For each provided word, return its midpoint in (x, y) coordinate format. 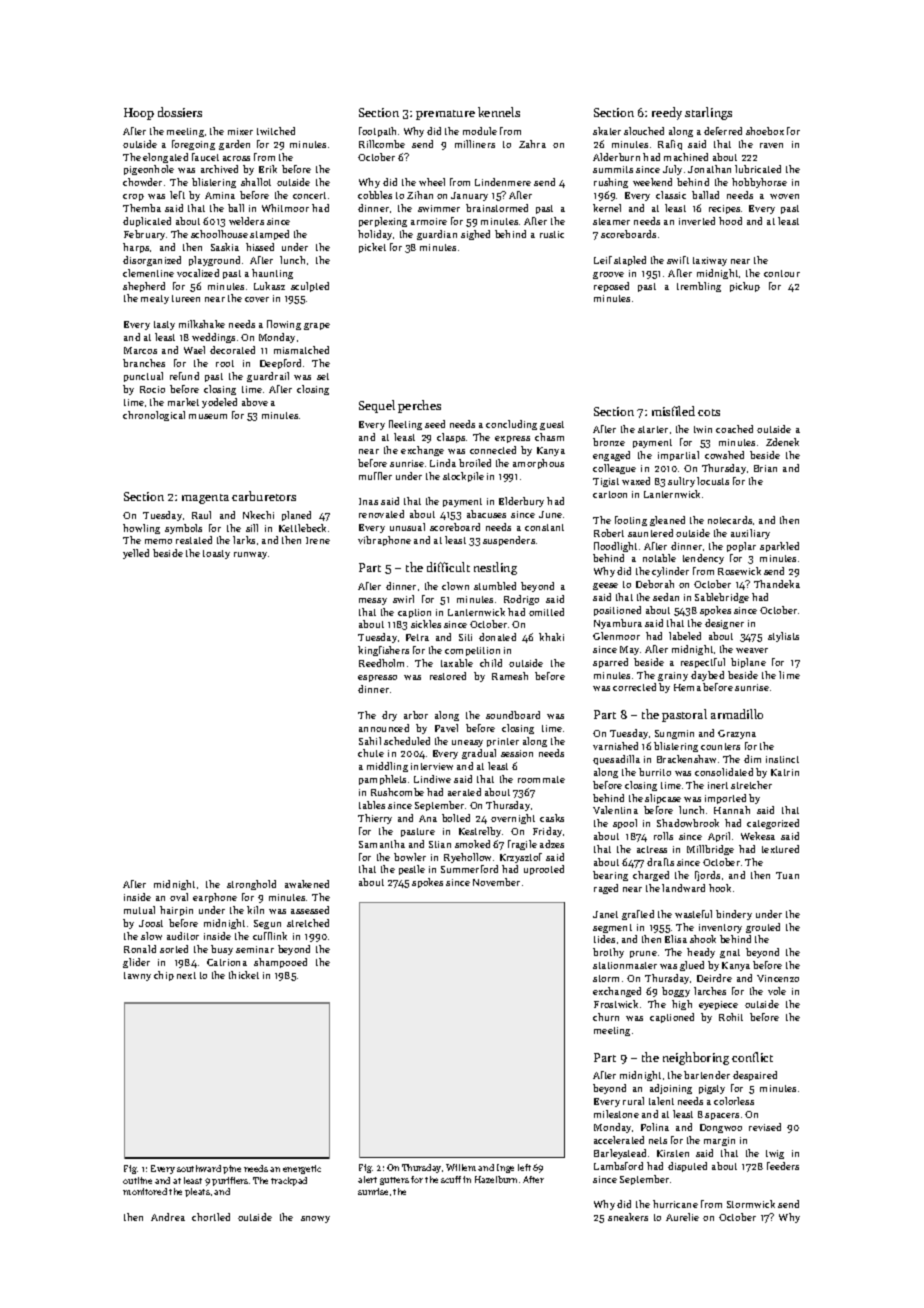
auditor (183, 936)
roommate (541, 779)
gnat (730, 953)
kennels (499, 112)
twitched (276, 131)
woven (784, 196)
